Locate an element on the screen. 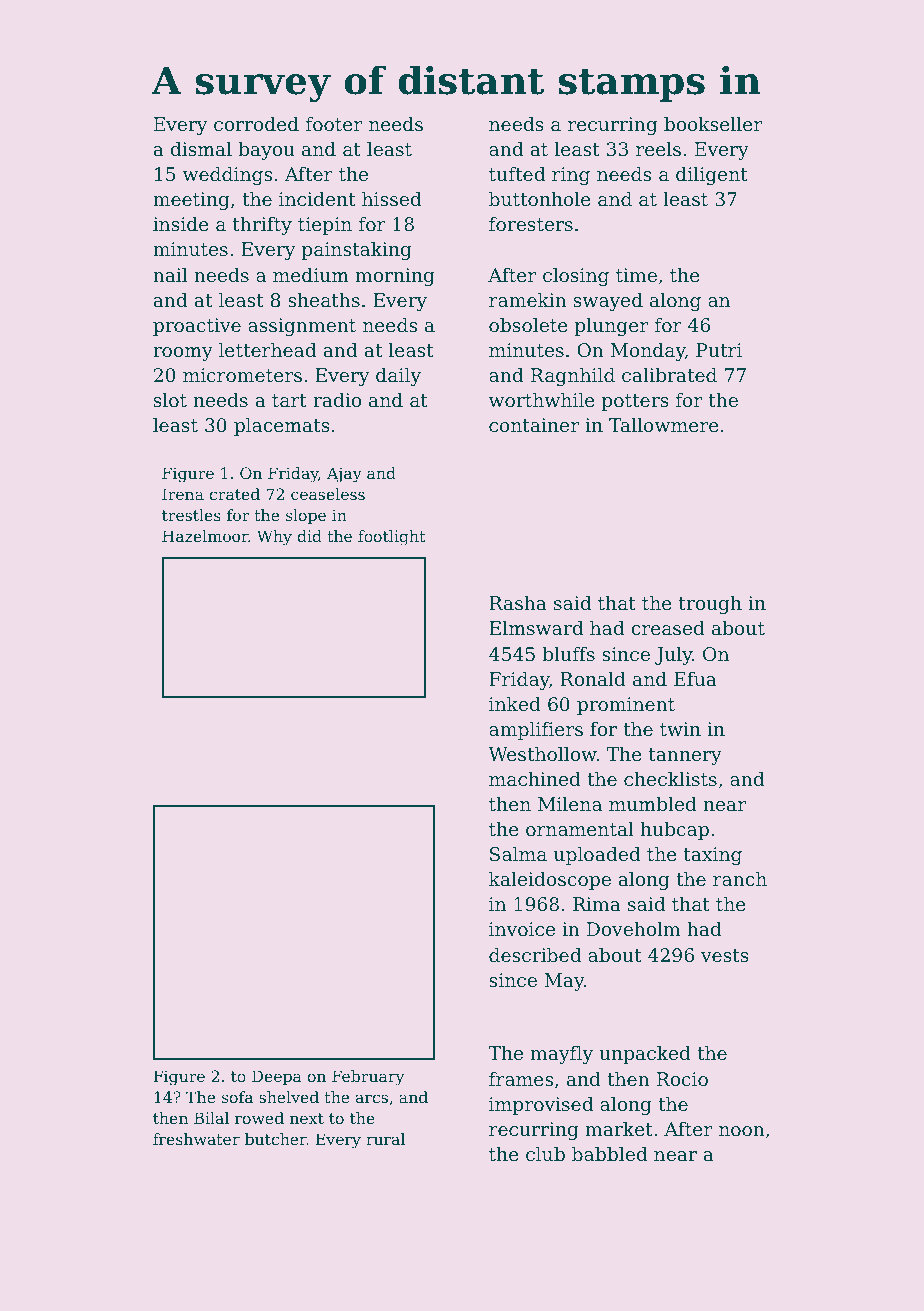 The image size is (924, 1311). Elmsward is located at coordinates (536, 628).
